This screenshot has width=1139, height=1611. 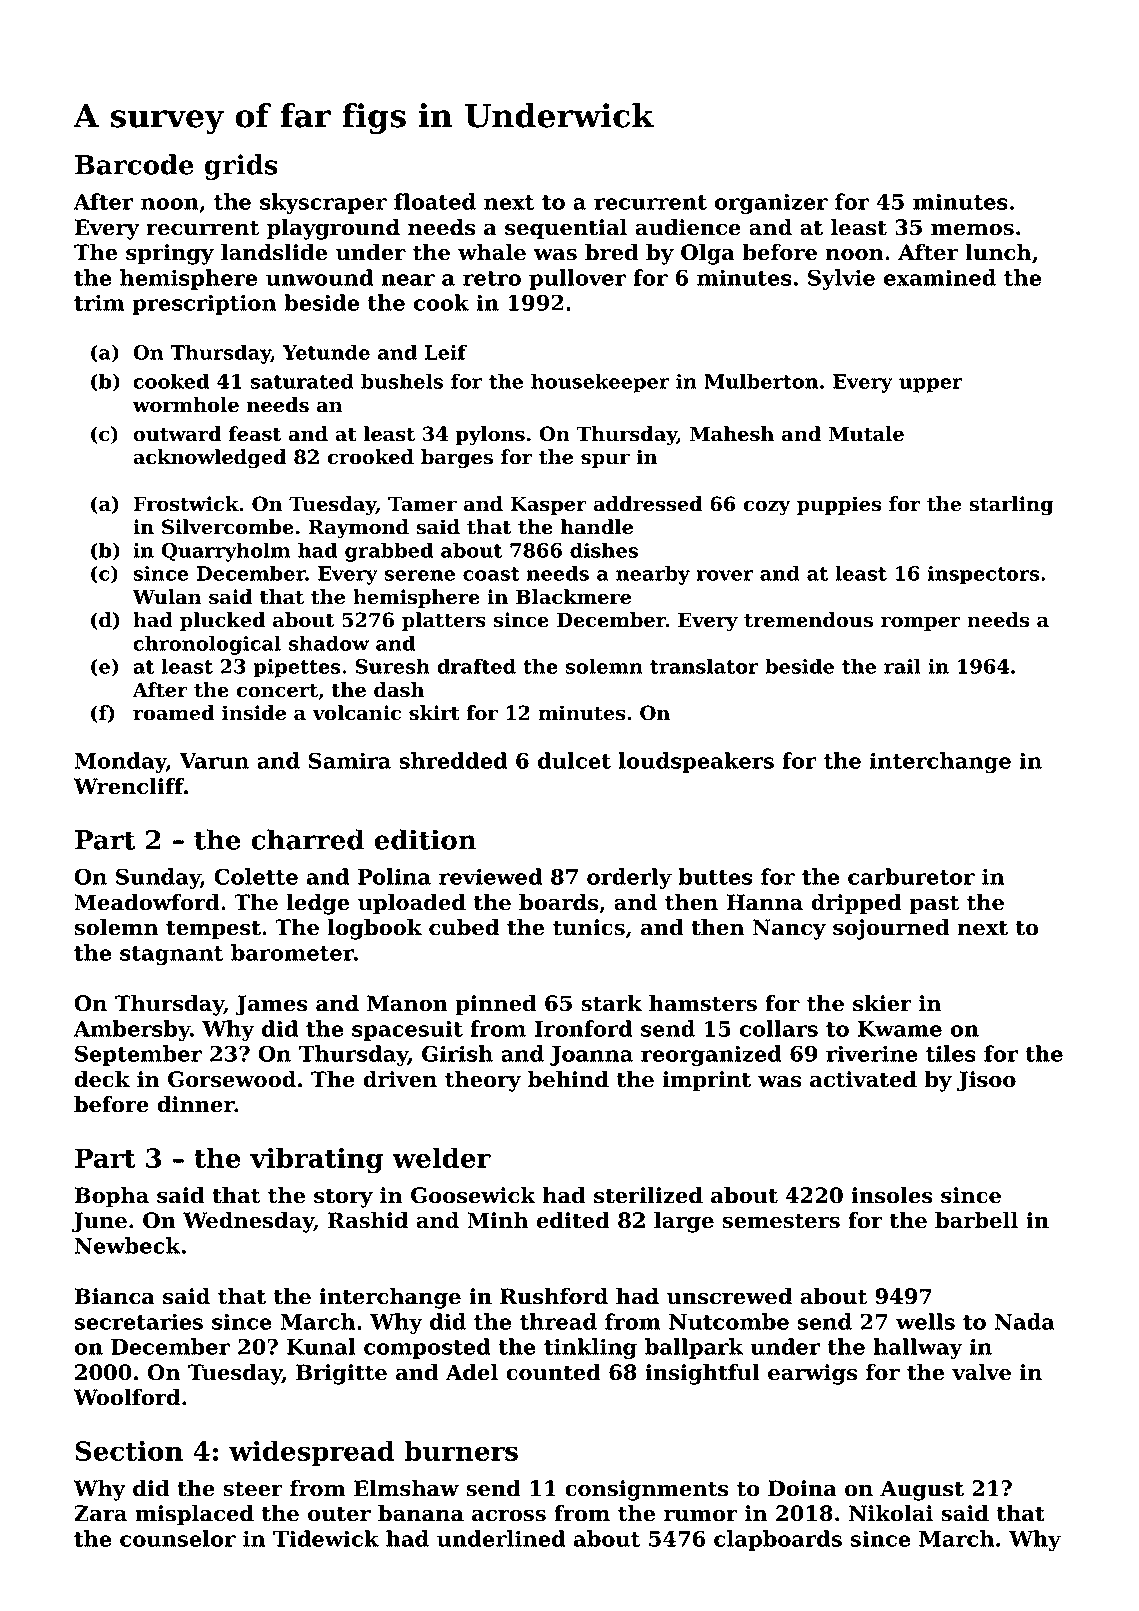 I want to click on Rushford, so click(x=554, y=1296).
